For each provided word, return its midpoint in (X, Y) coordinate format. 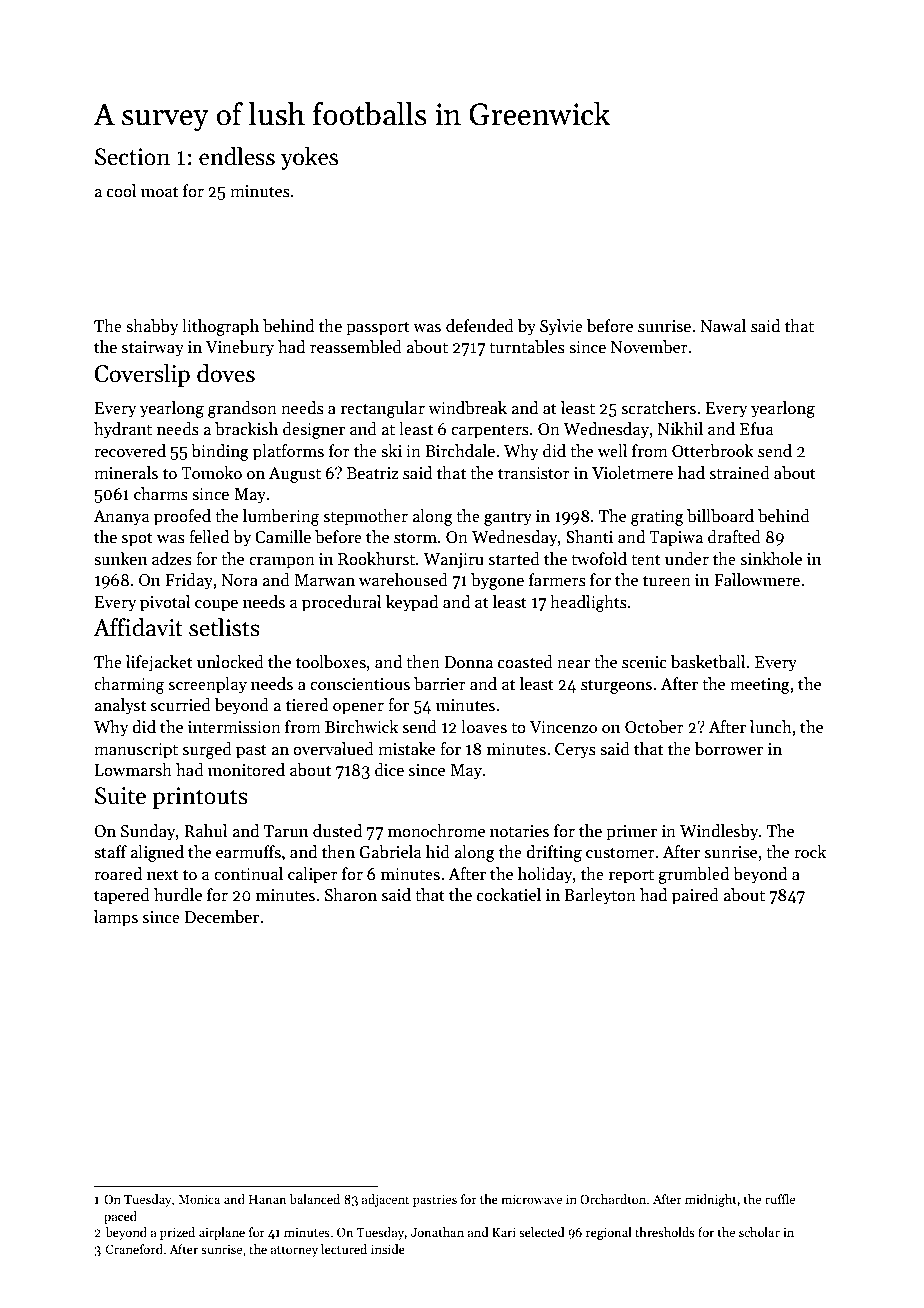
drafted (734, 537)
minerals (126, 473)
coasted (525, 662)
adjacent (385, 1200)
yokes (309, 158)
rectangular (383, 409)
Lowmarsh (133, 770)
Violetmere (632, 473)
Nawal (723, 326)
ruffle (780, 1199)
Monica (199, 1199)
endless (237, 156)
